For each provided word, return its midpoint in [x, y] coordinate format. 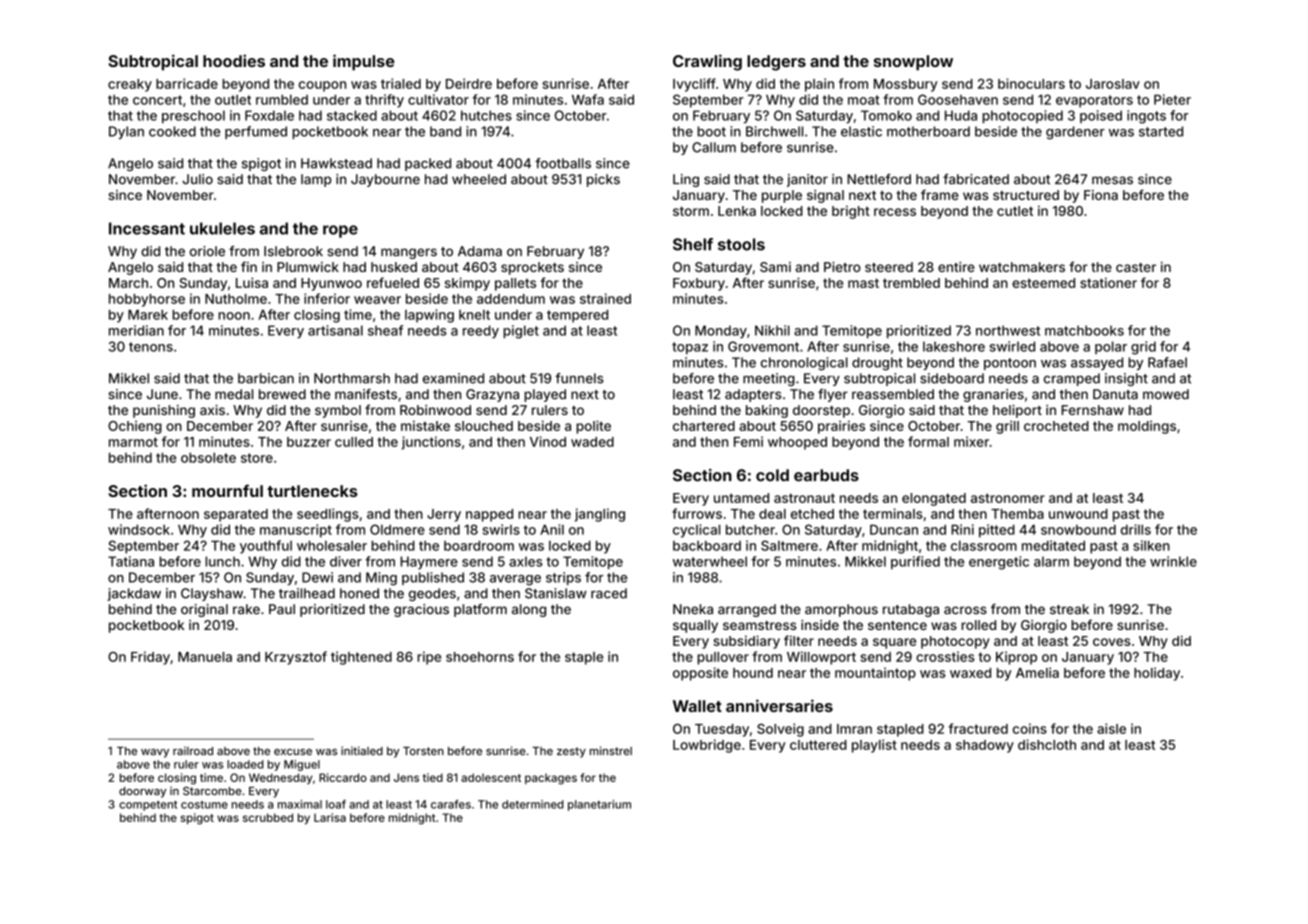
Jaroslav [1113, 84]
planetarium [599, 805]
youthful [266, 547]
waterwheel [710, 561]
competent [148, 806]
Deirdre [469, 83]
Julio [197, 179]
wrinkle [1173, 561]
